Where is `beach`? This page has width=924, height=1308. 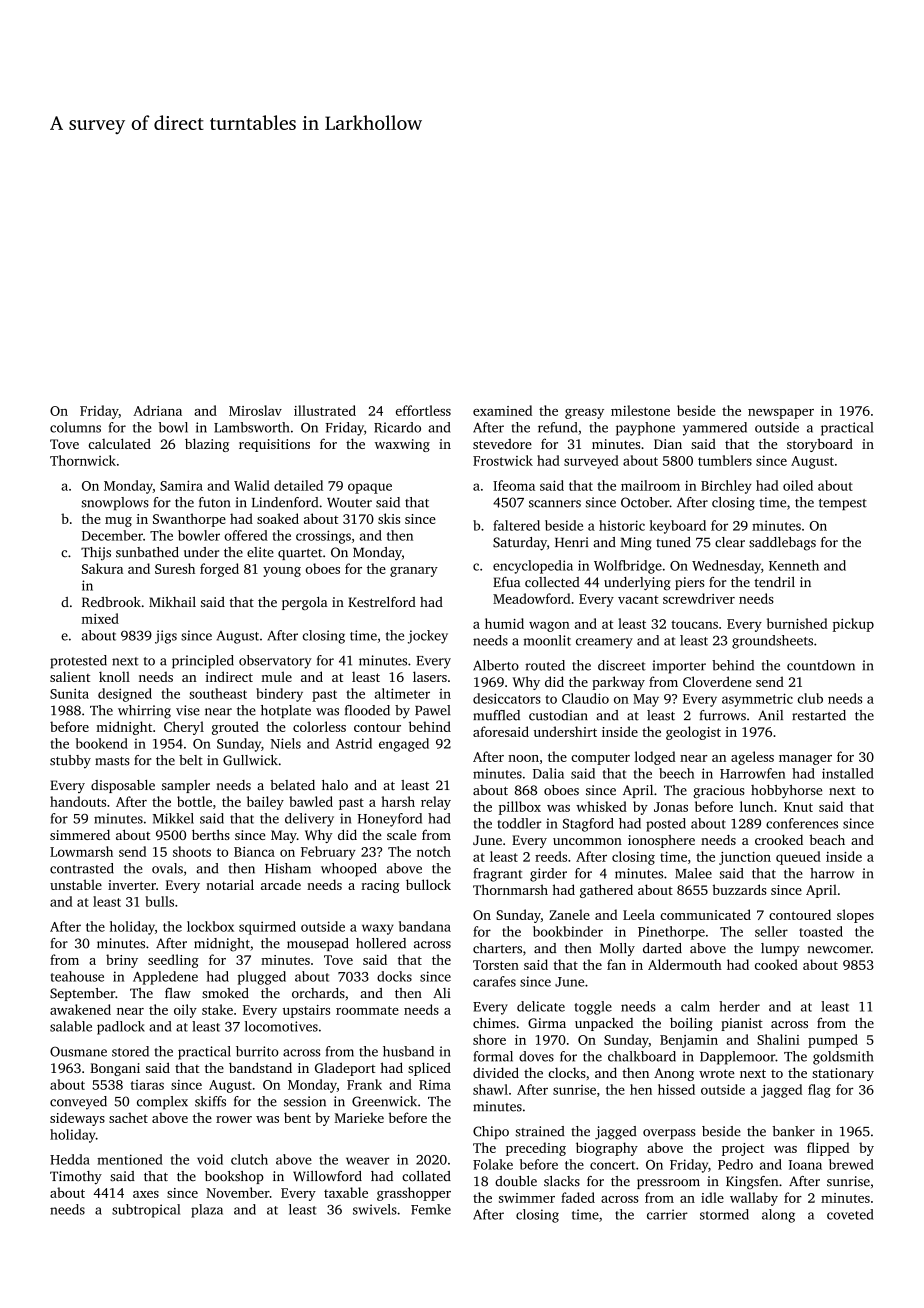
beach is located at coordinates (827, 839).
